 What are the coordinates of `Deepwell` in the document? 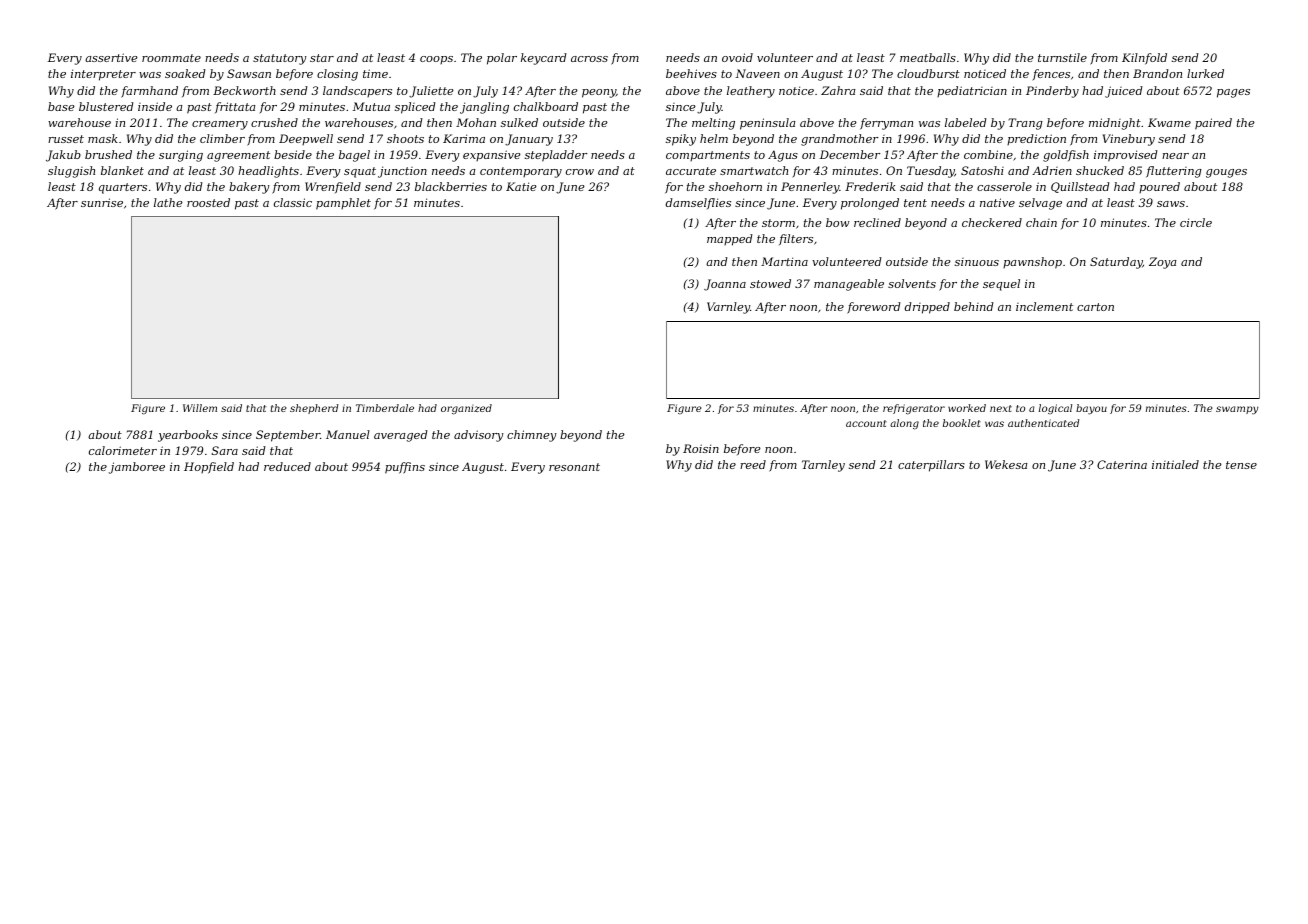 It's located at (306, 139).
